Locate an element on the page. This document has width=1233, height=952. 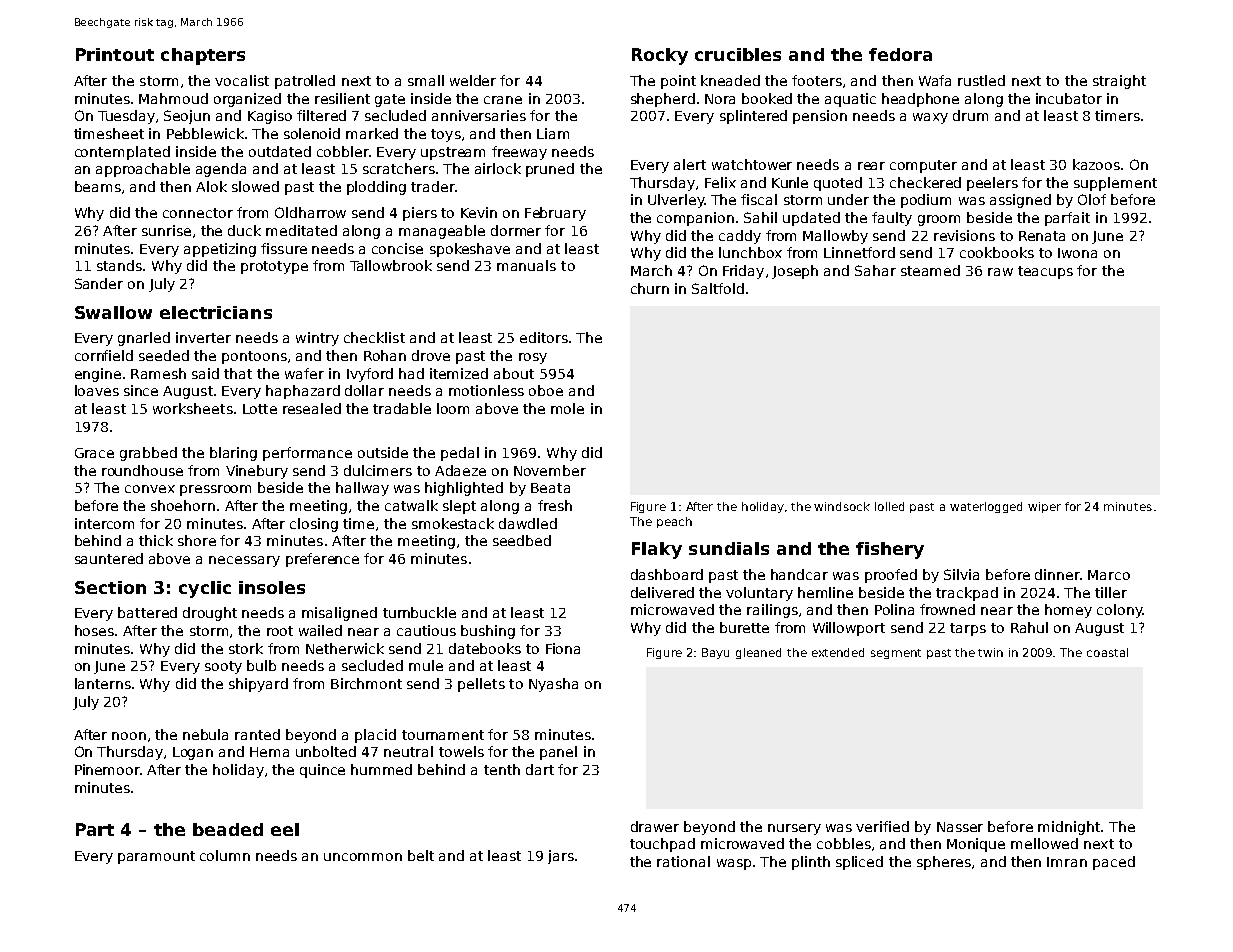
Printout is located at coordinates (115, 54).
